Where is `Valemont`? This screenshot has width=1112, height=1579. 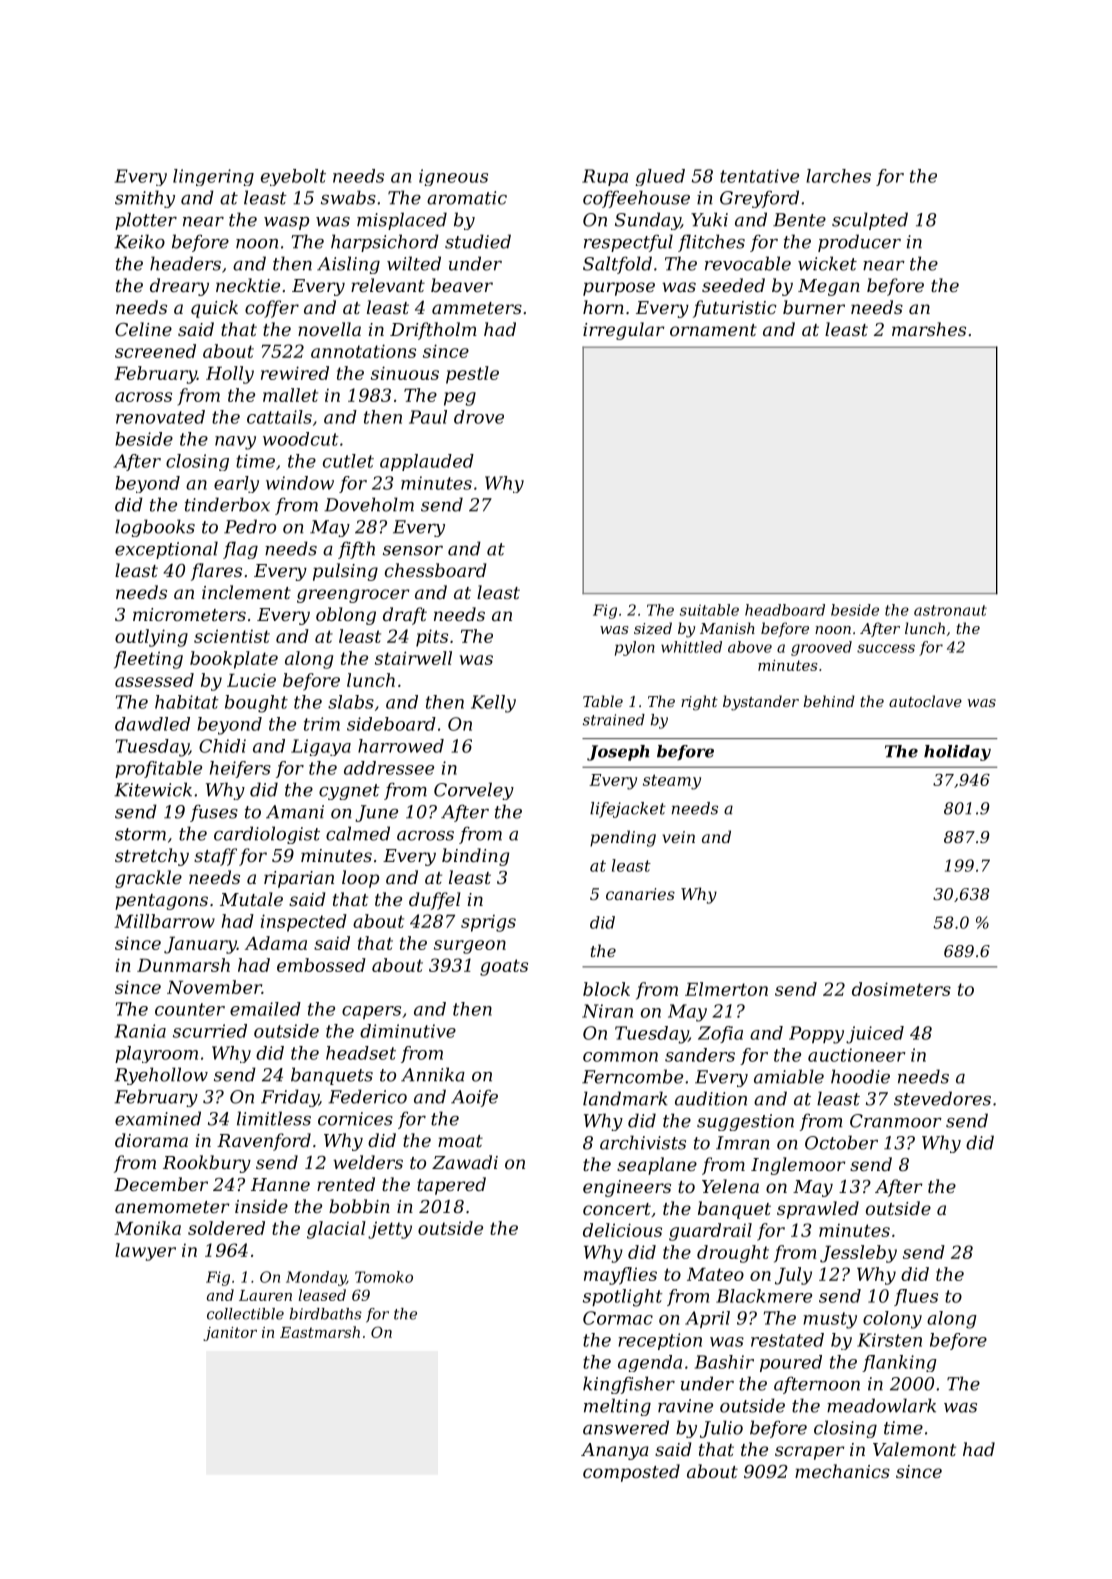
Valemont is located at coordinates (914, 1449).
